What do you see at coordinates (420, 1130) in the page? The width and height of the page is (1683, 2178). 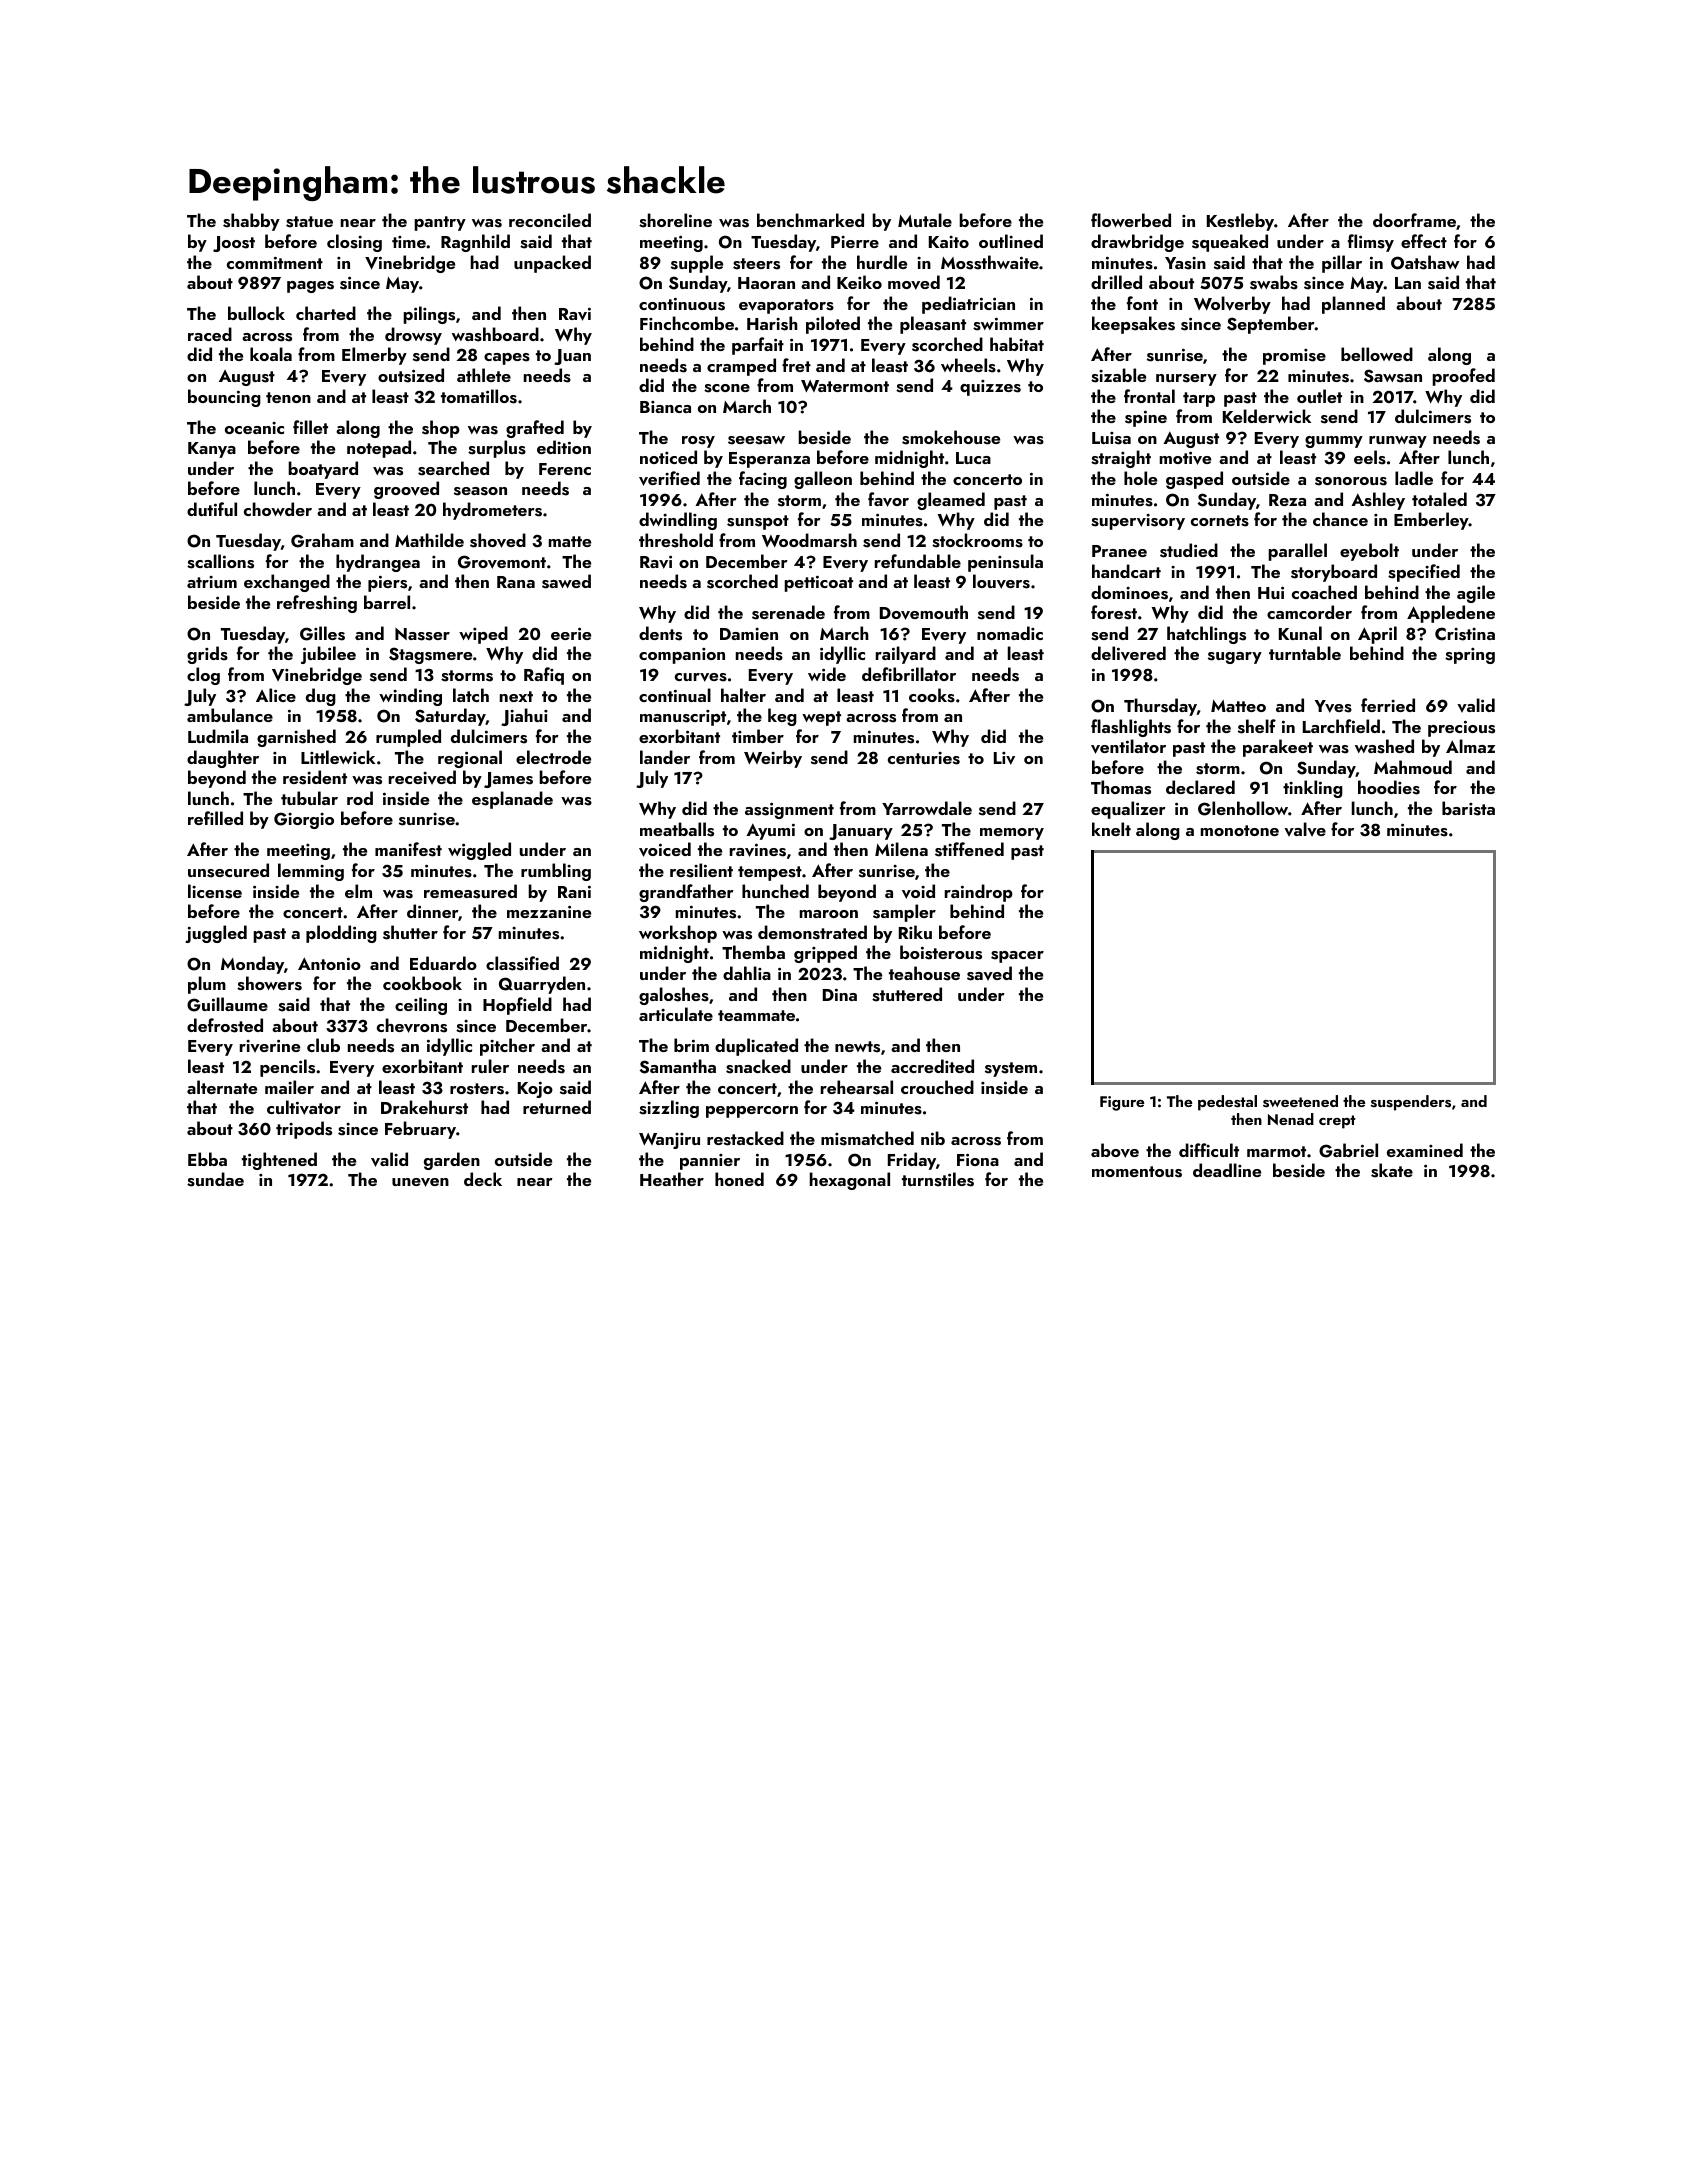 I see `February` at bounding box center [420, 1130].
